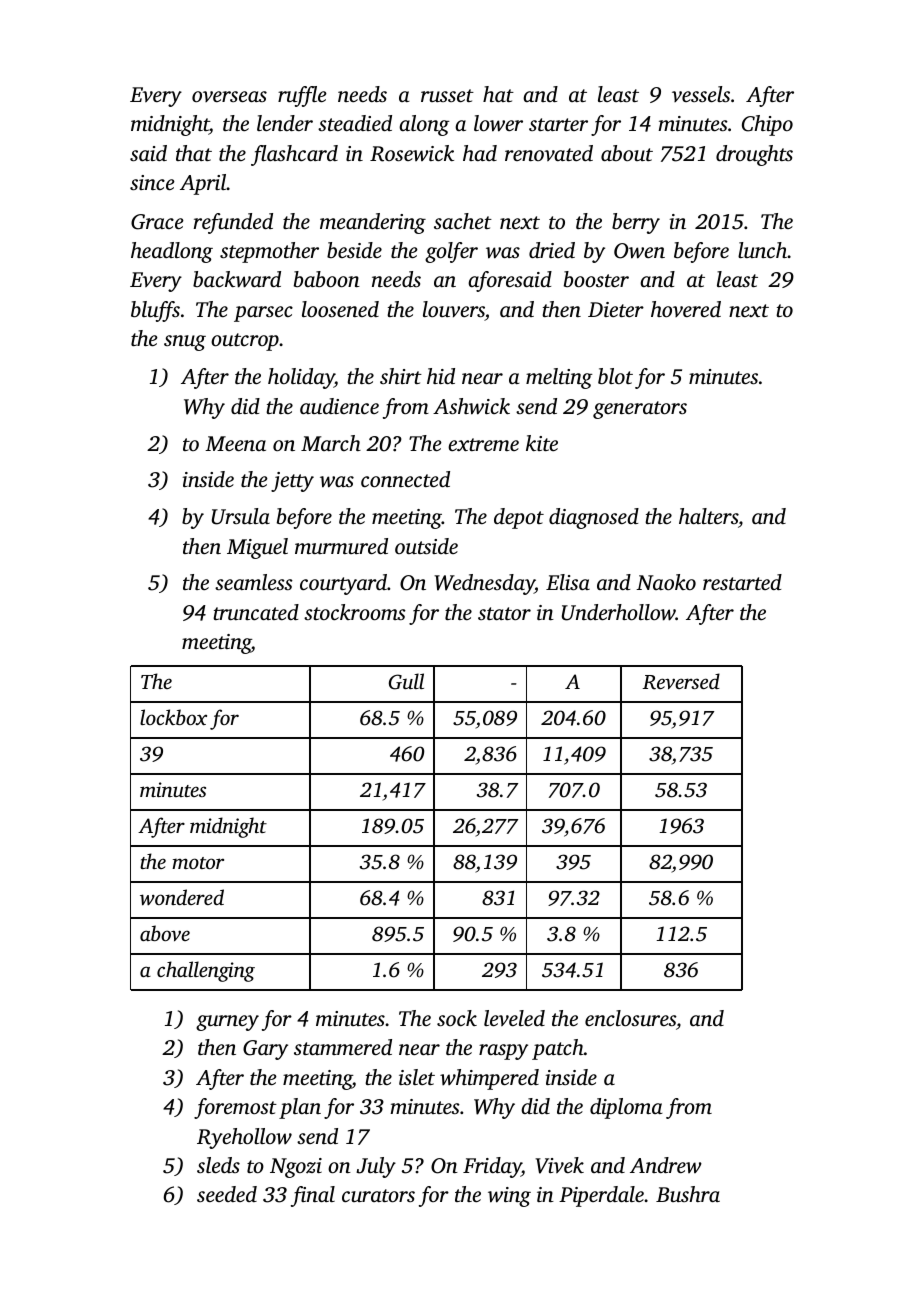 This screenshot has height=1314, width=924. I want to click on Meena, so click(235, 443).
